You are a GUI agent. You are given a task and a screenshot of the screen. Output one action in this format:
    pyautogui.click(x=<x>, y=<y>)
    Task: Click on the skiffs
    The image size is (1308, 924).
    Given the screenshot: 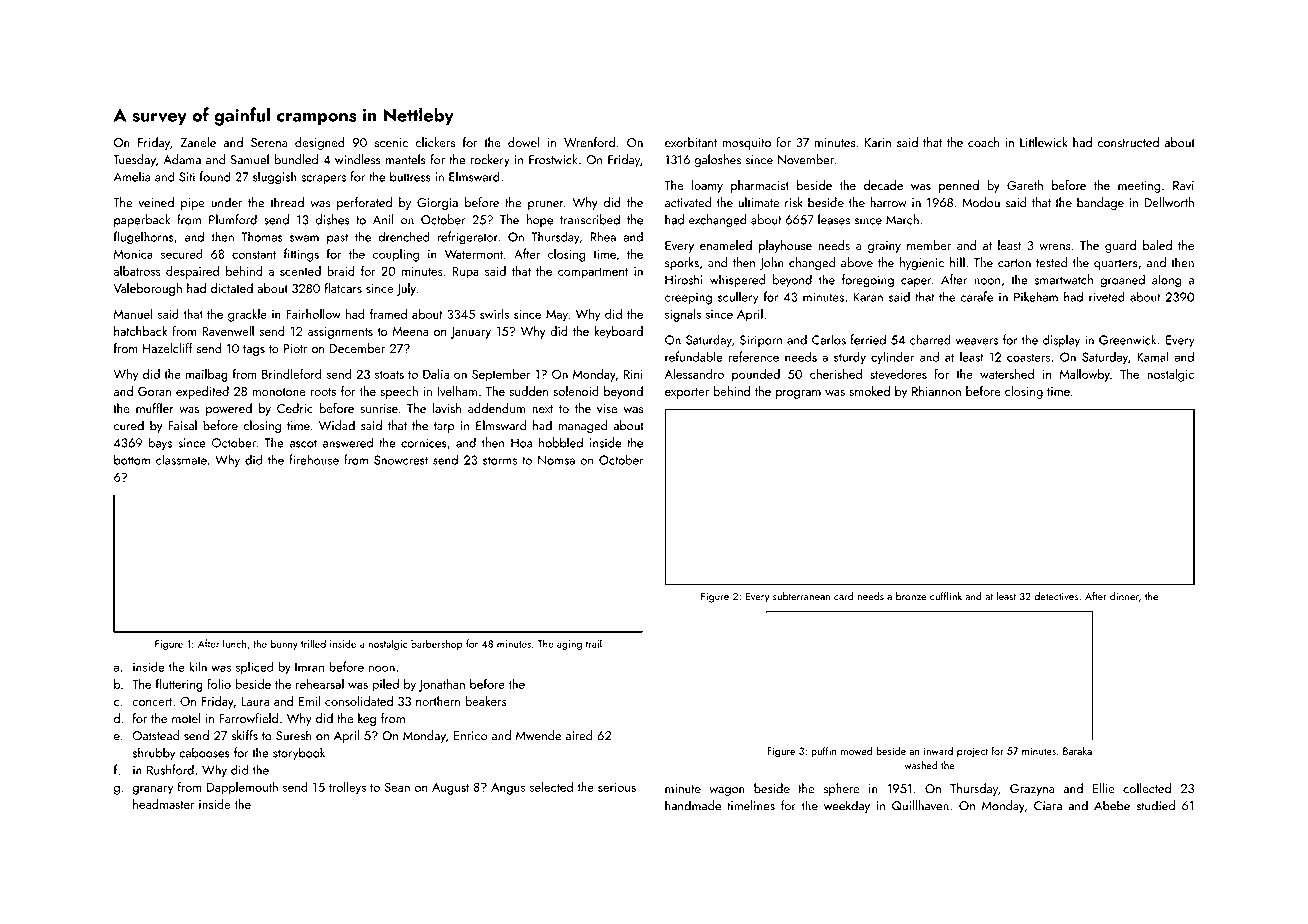 What is the action you would take?
    pyautogui.click(x=245, y=735)
